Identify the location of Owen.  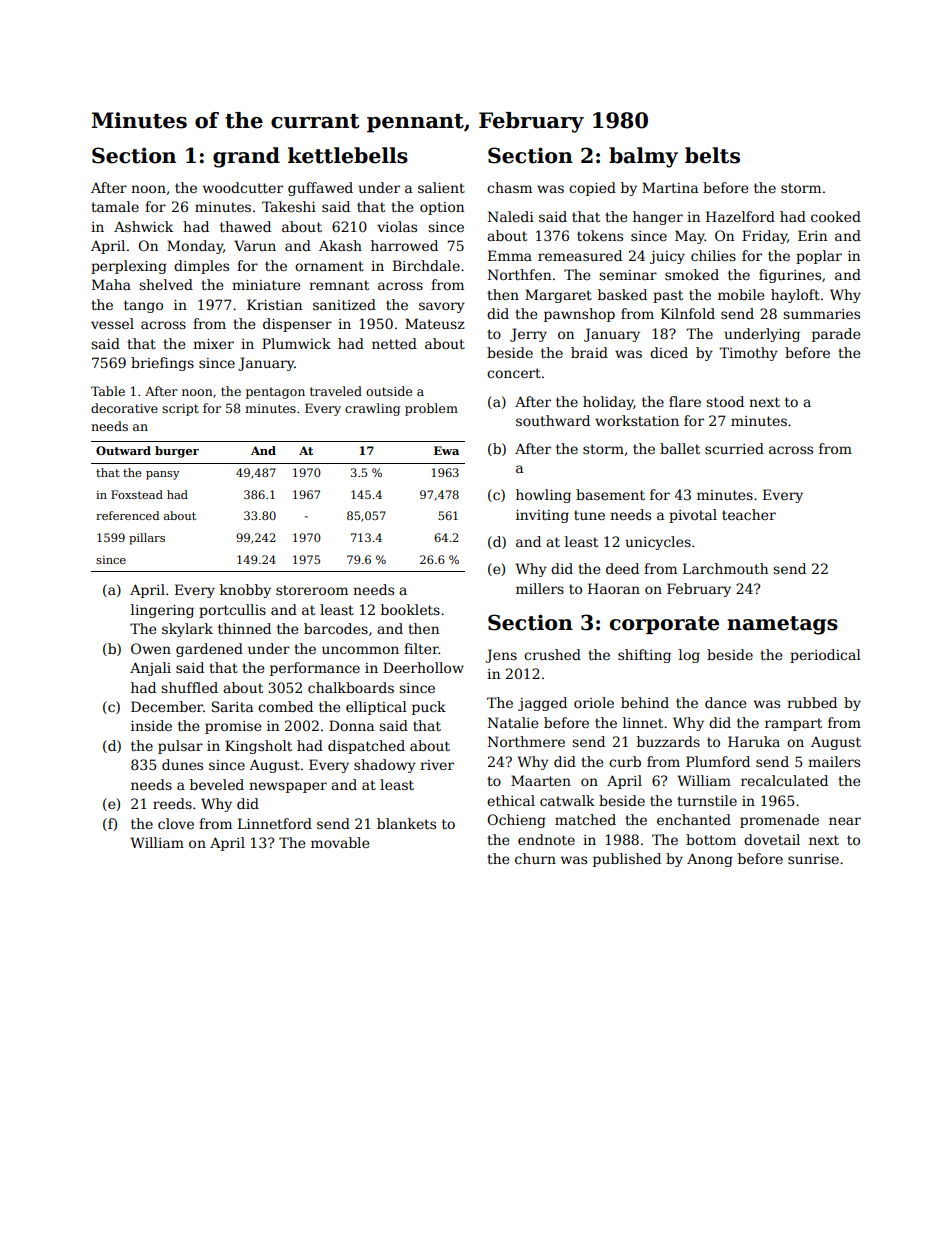
(151, 648).
